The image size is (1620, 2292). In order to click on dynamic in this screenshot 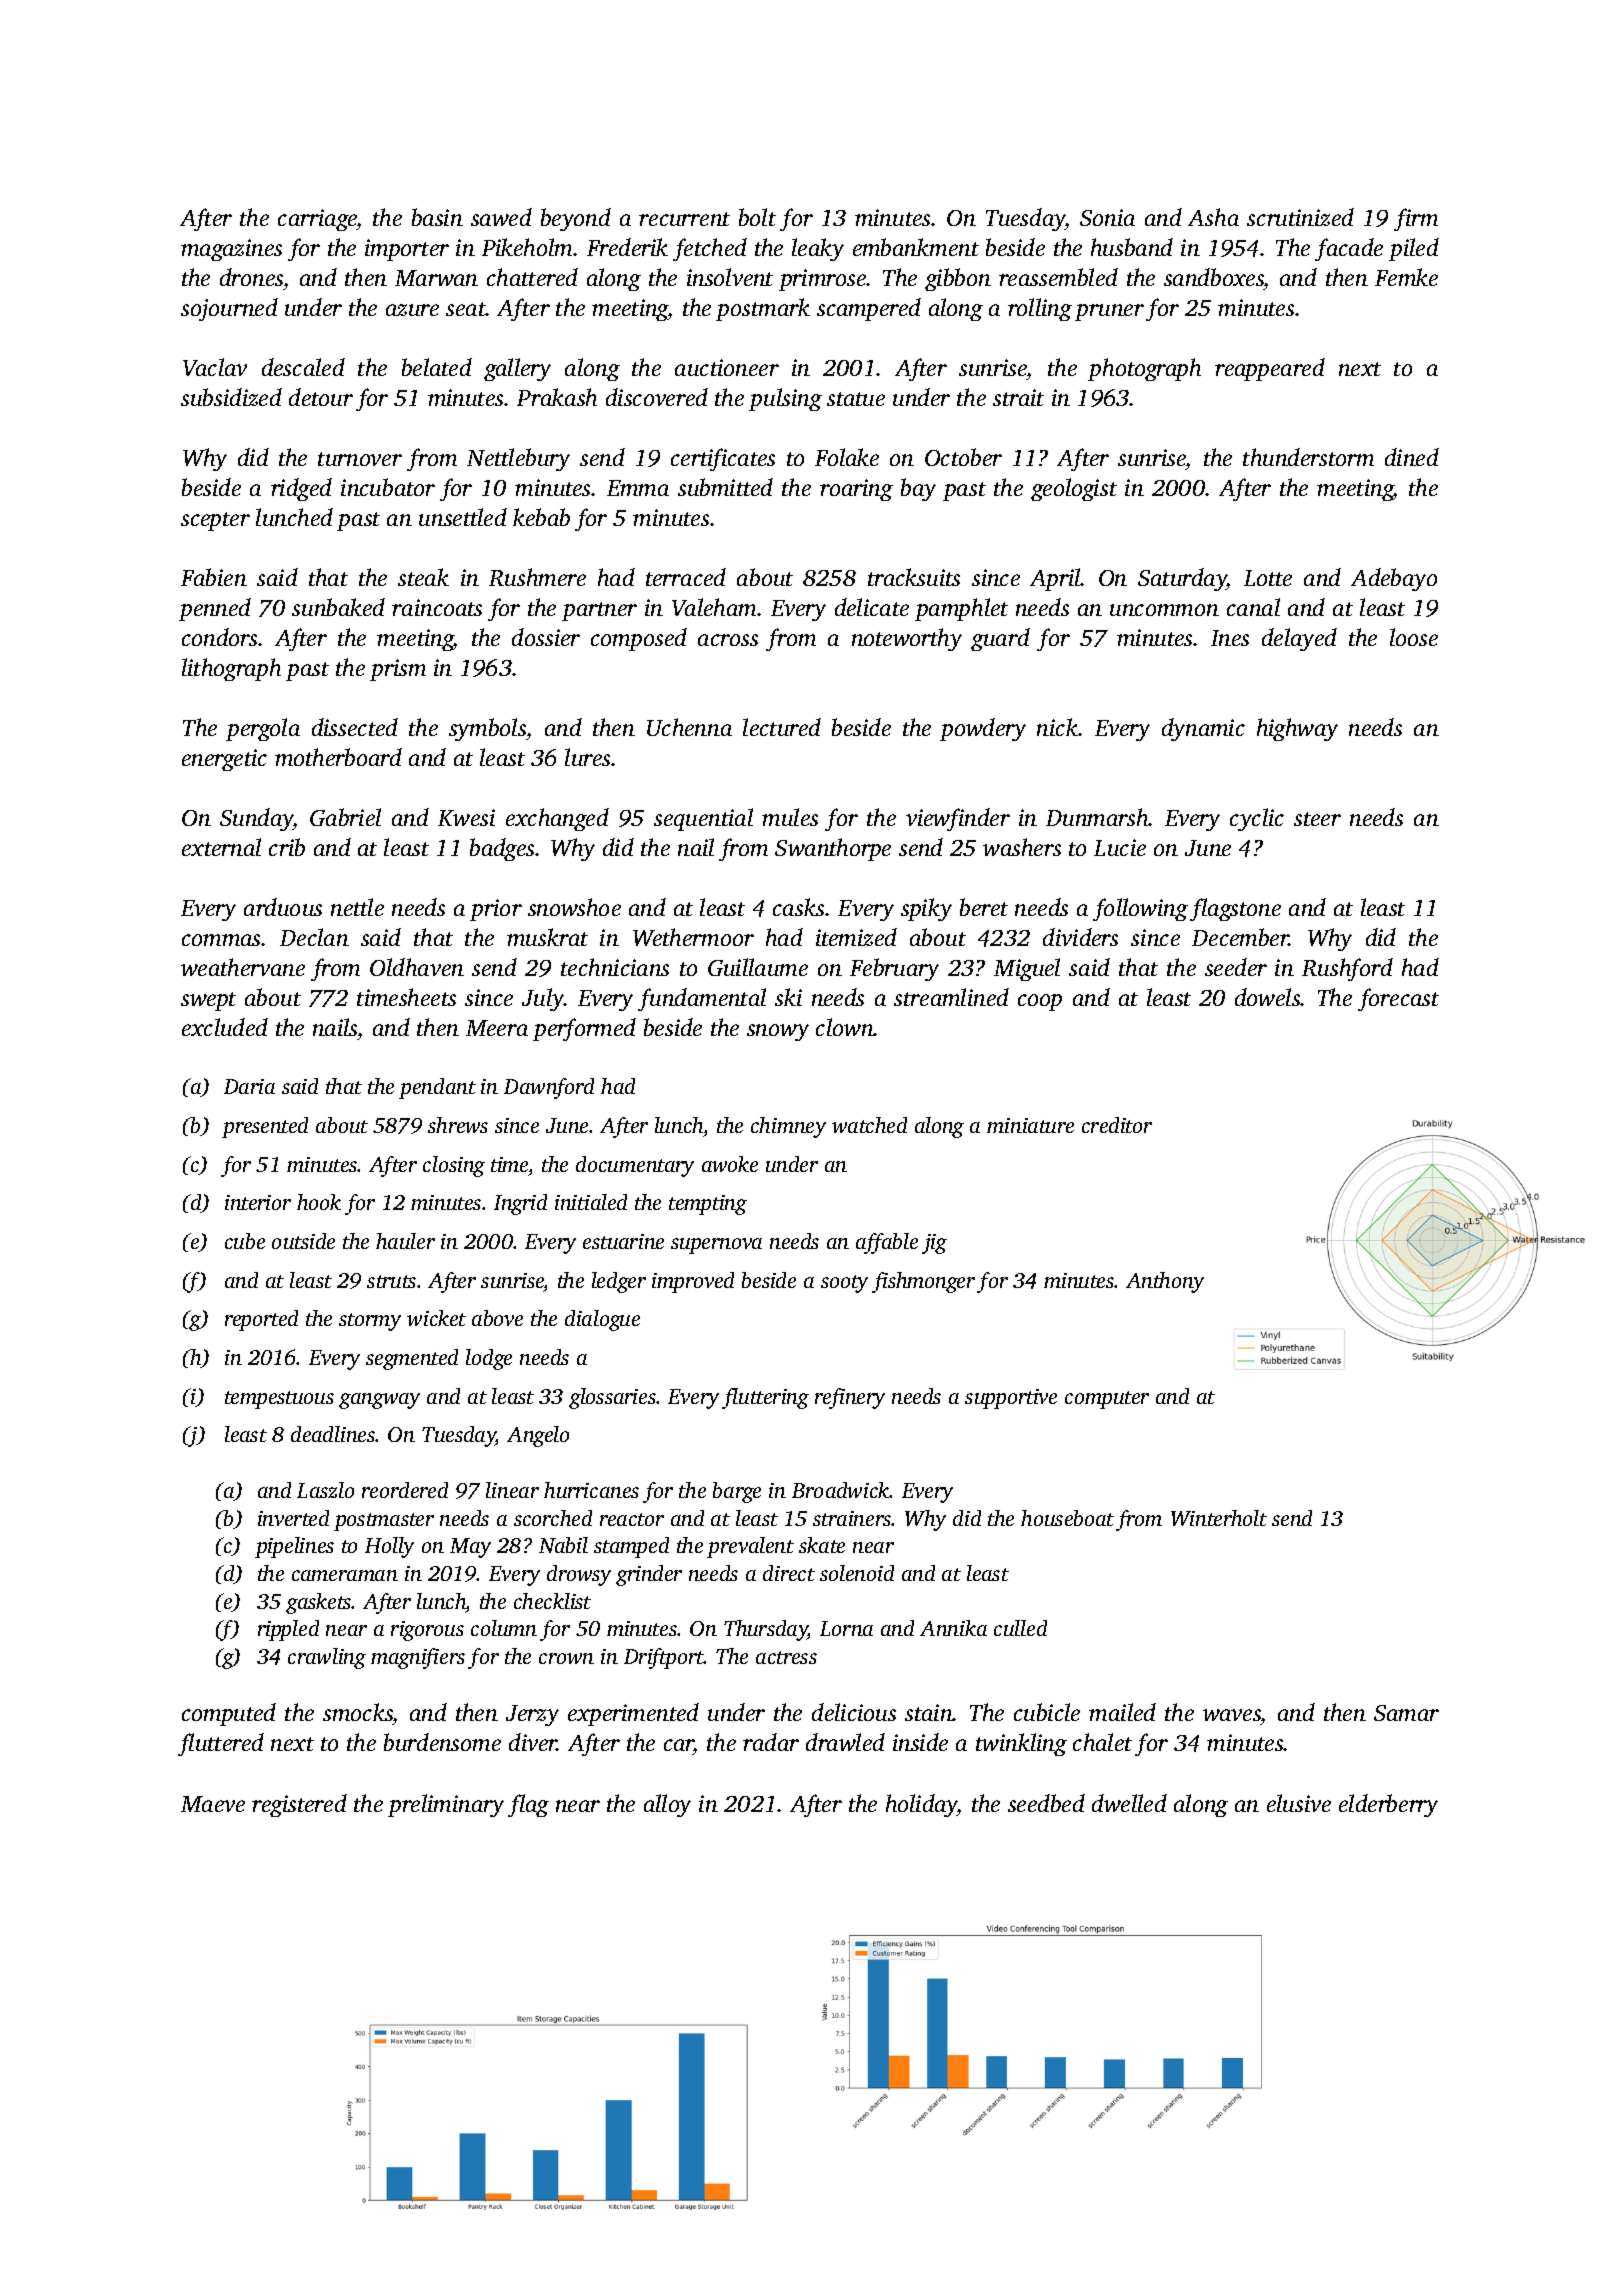, I will do `click(1203, 729)`.
